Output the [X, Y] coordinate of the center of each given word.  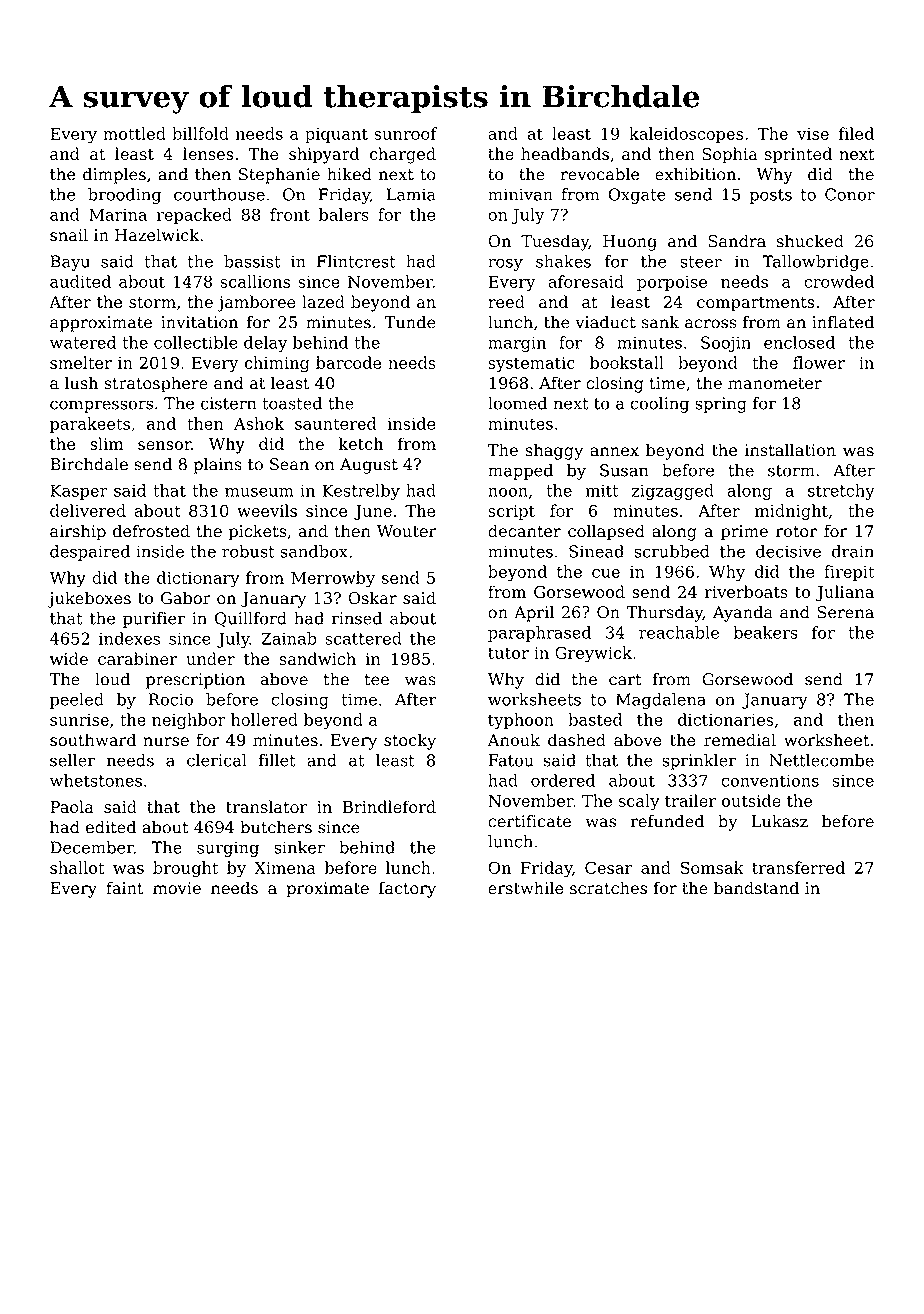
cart [625, 680]
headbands [565, 153]
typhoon [521, 721]
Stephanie [279, 175]
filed [856, 133]
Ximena [285, 868]
